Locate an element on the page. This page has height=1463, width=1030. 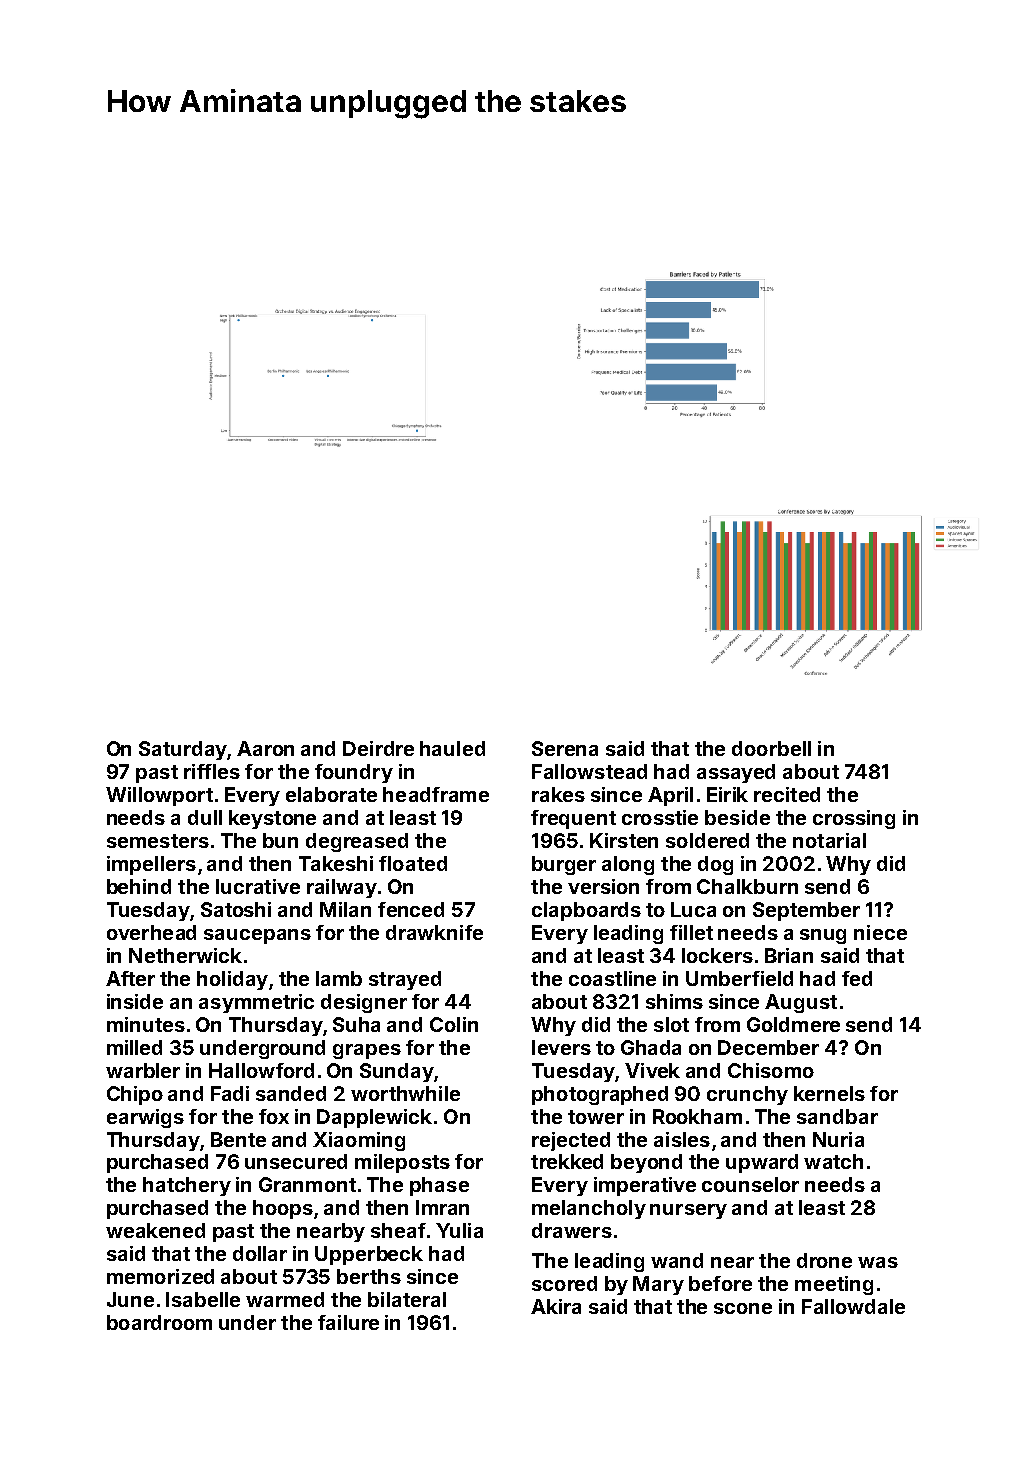
Nuria is located at coordinates (838, 1139).
